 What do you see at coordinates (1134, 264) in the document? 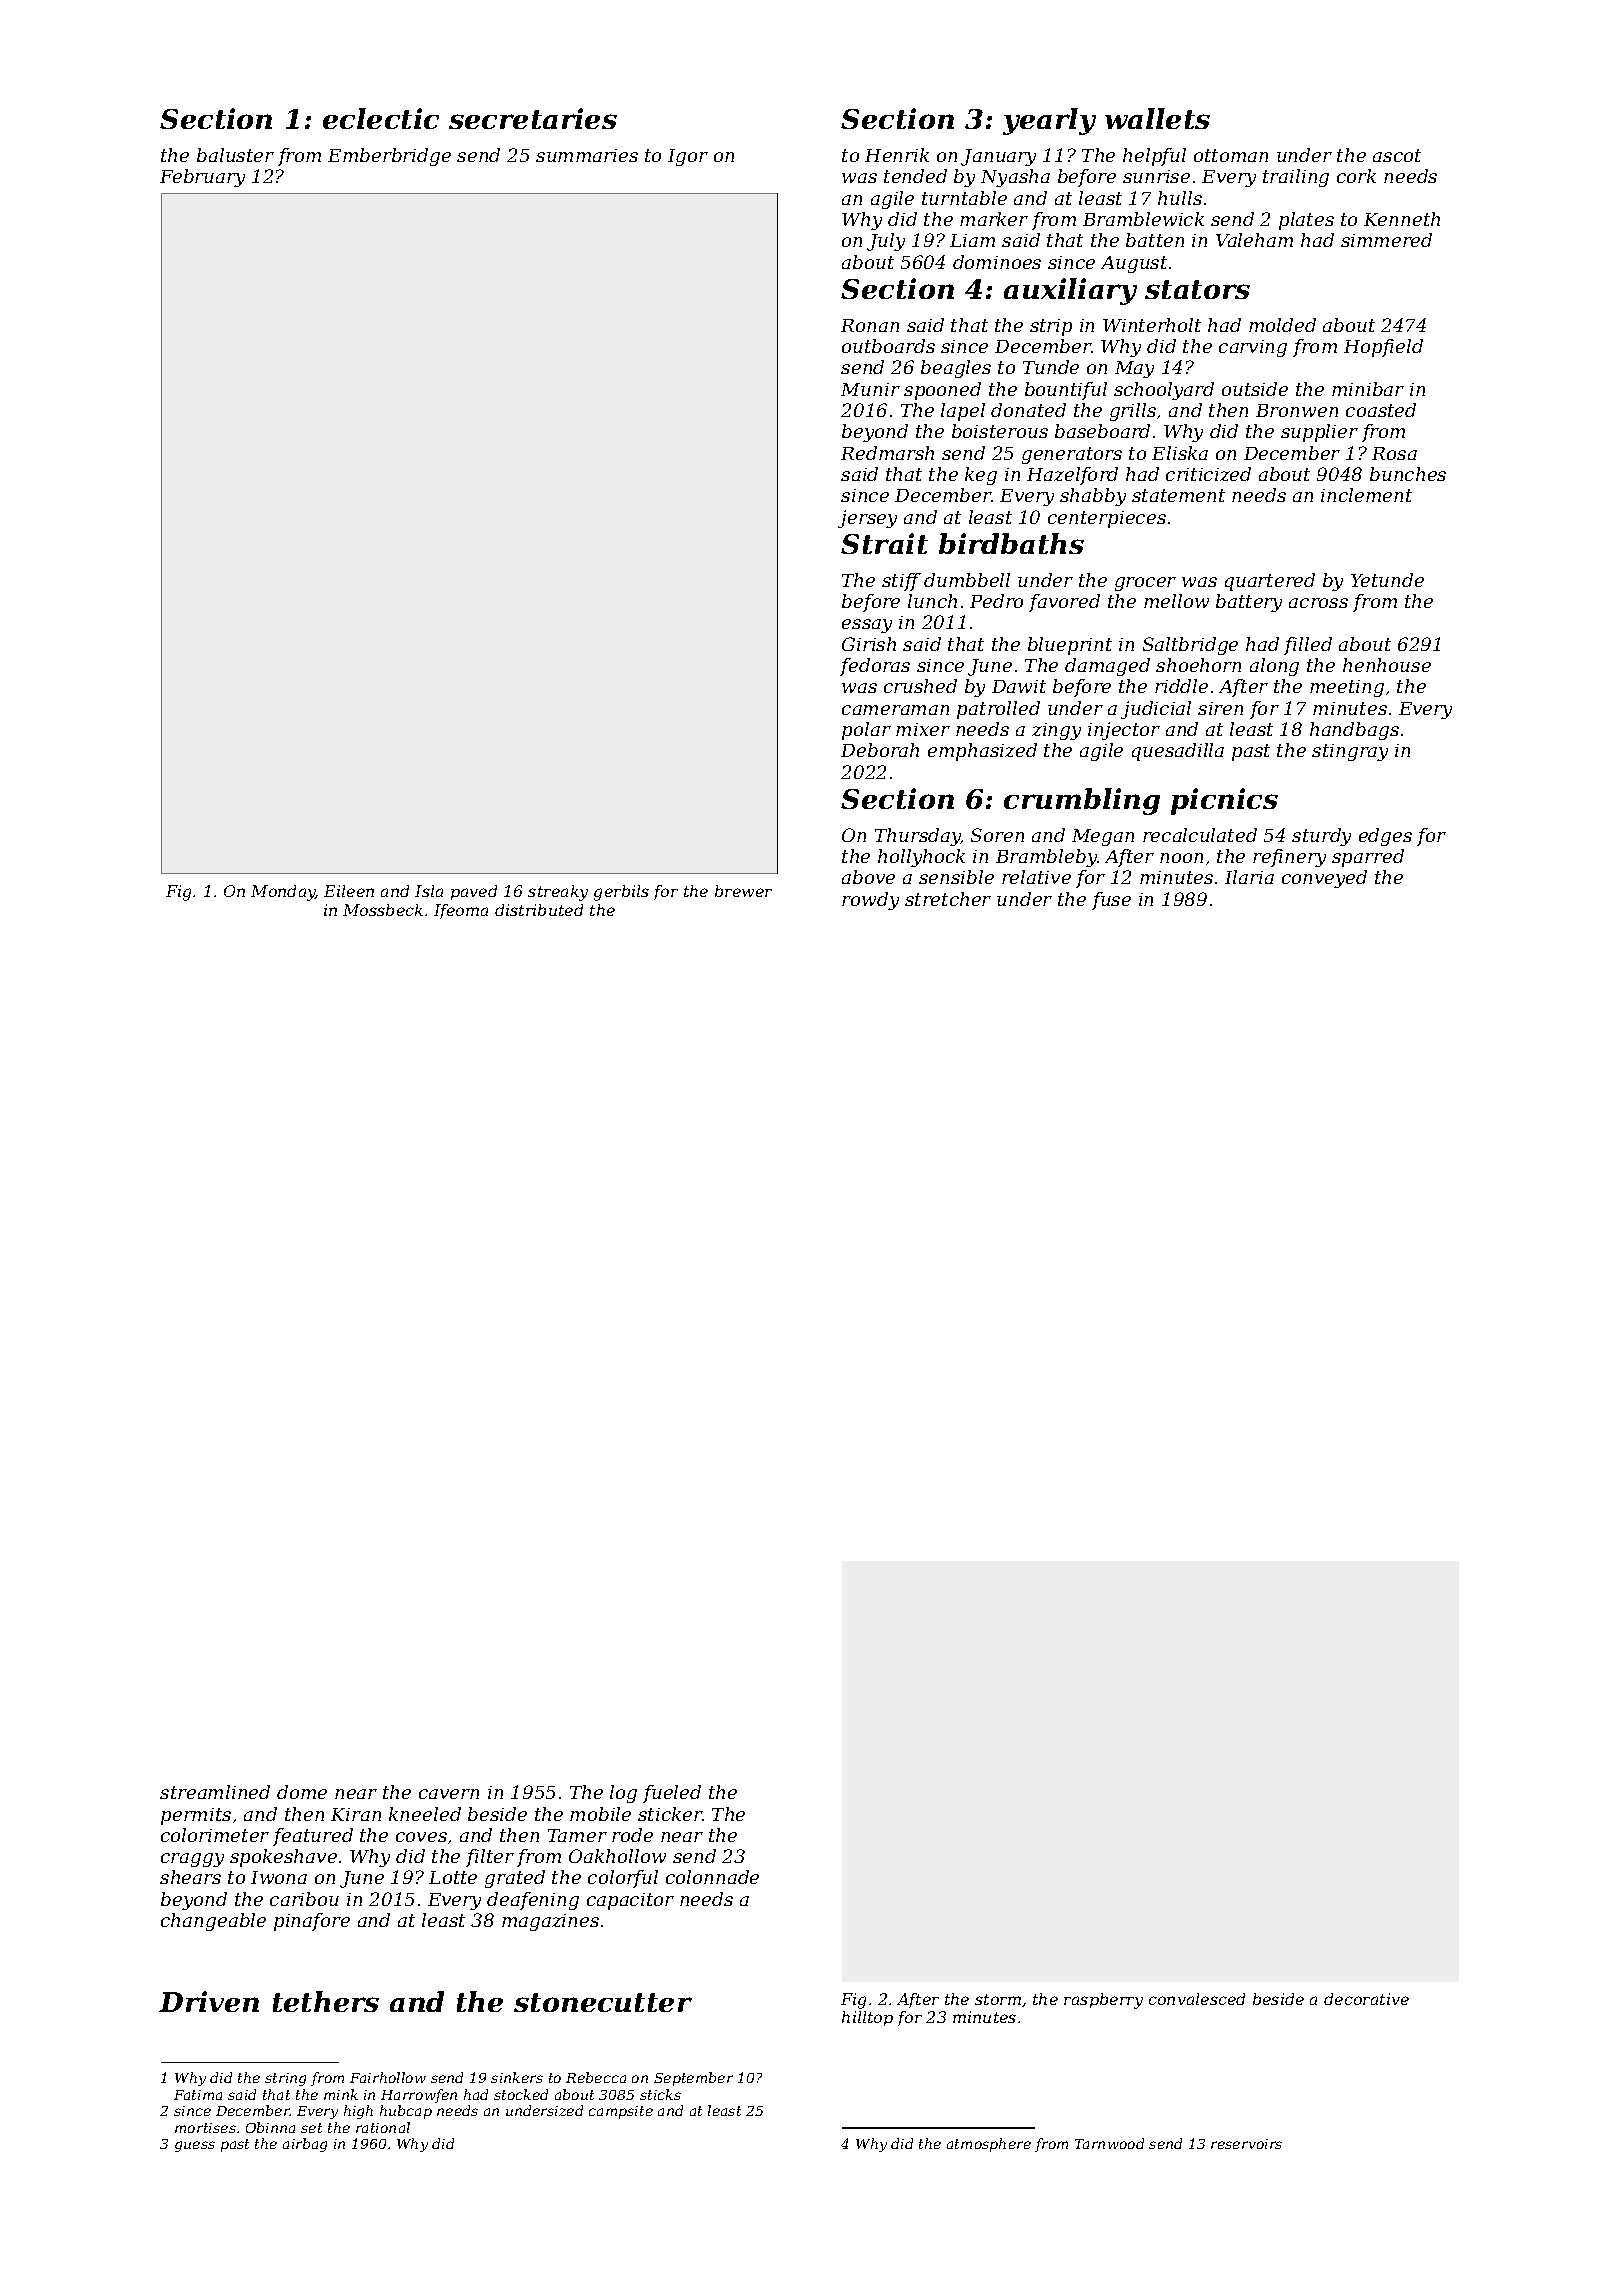
I see `August` at bounding box center [1134, 264].
